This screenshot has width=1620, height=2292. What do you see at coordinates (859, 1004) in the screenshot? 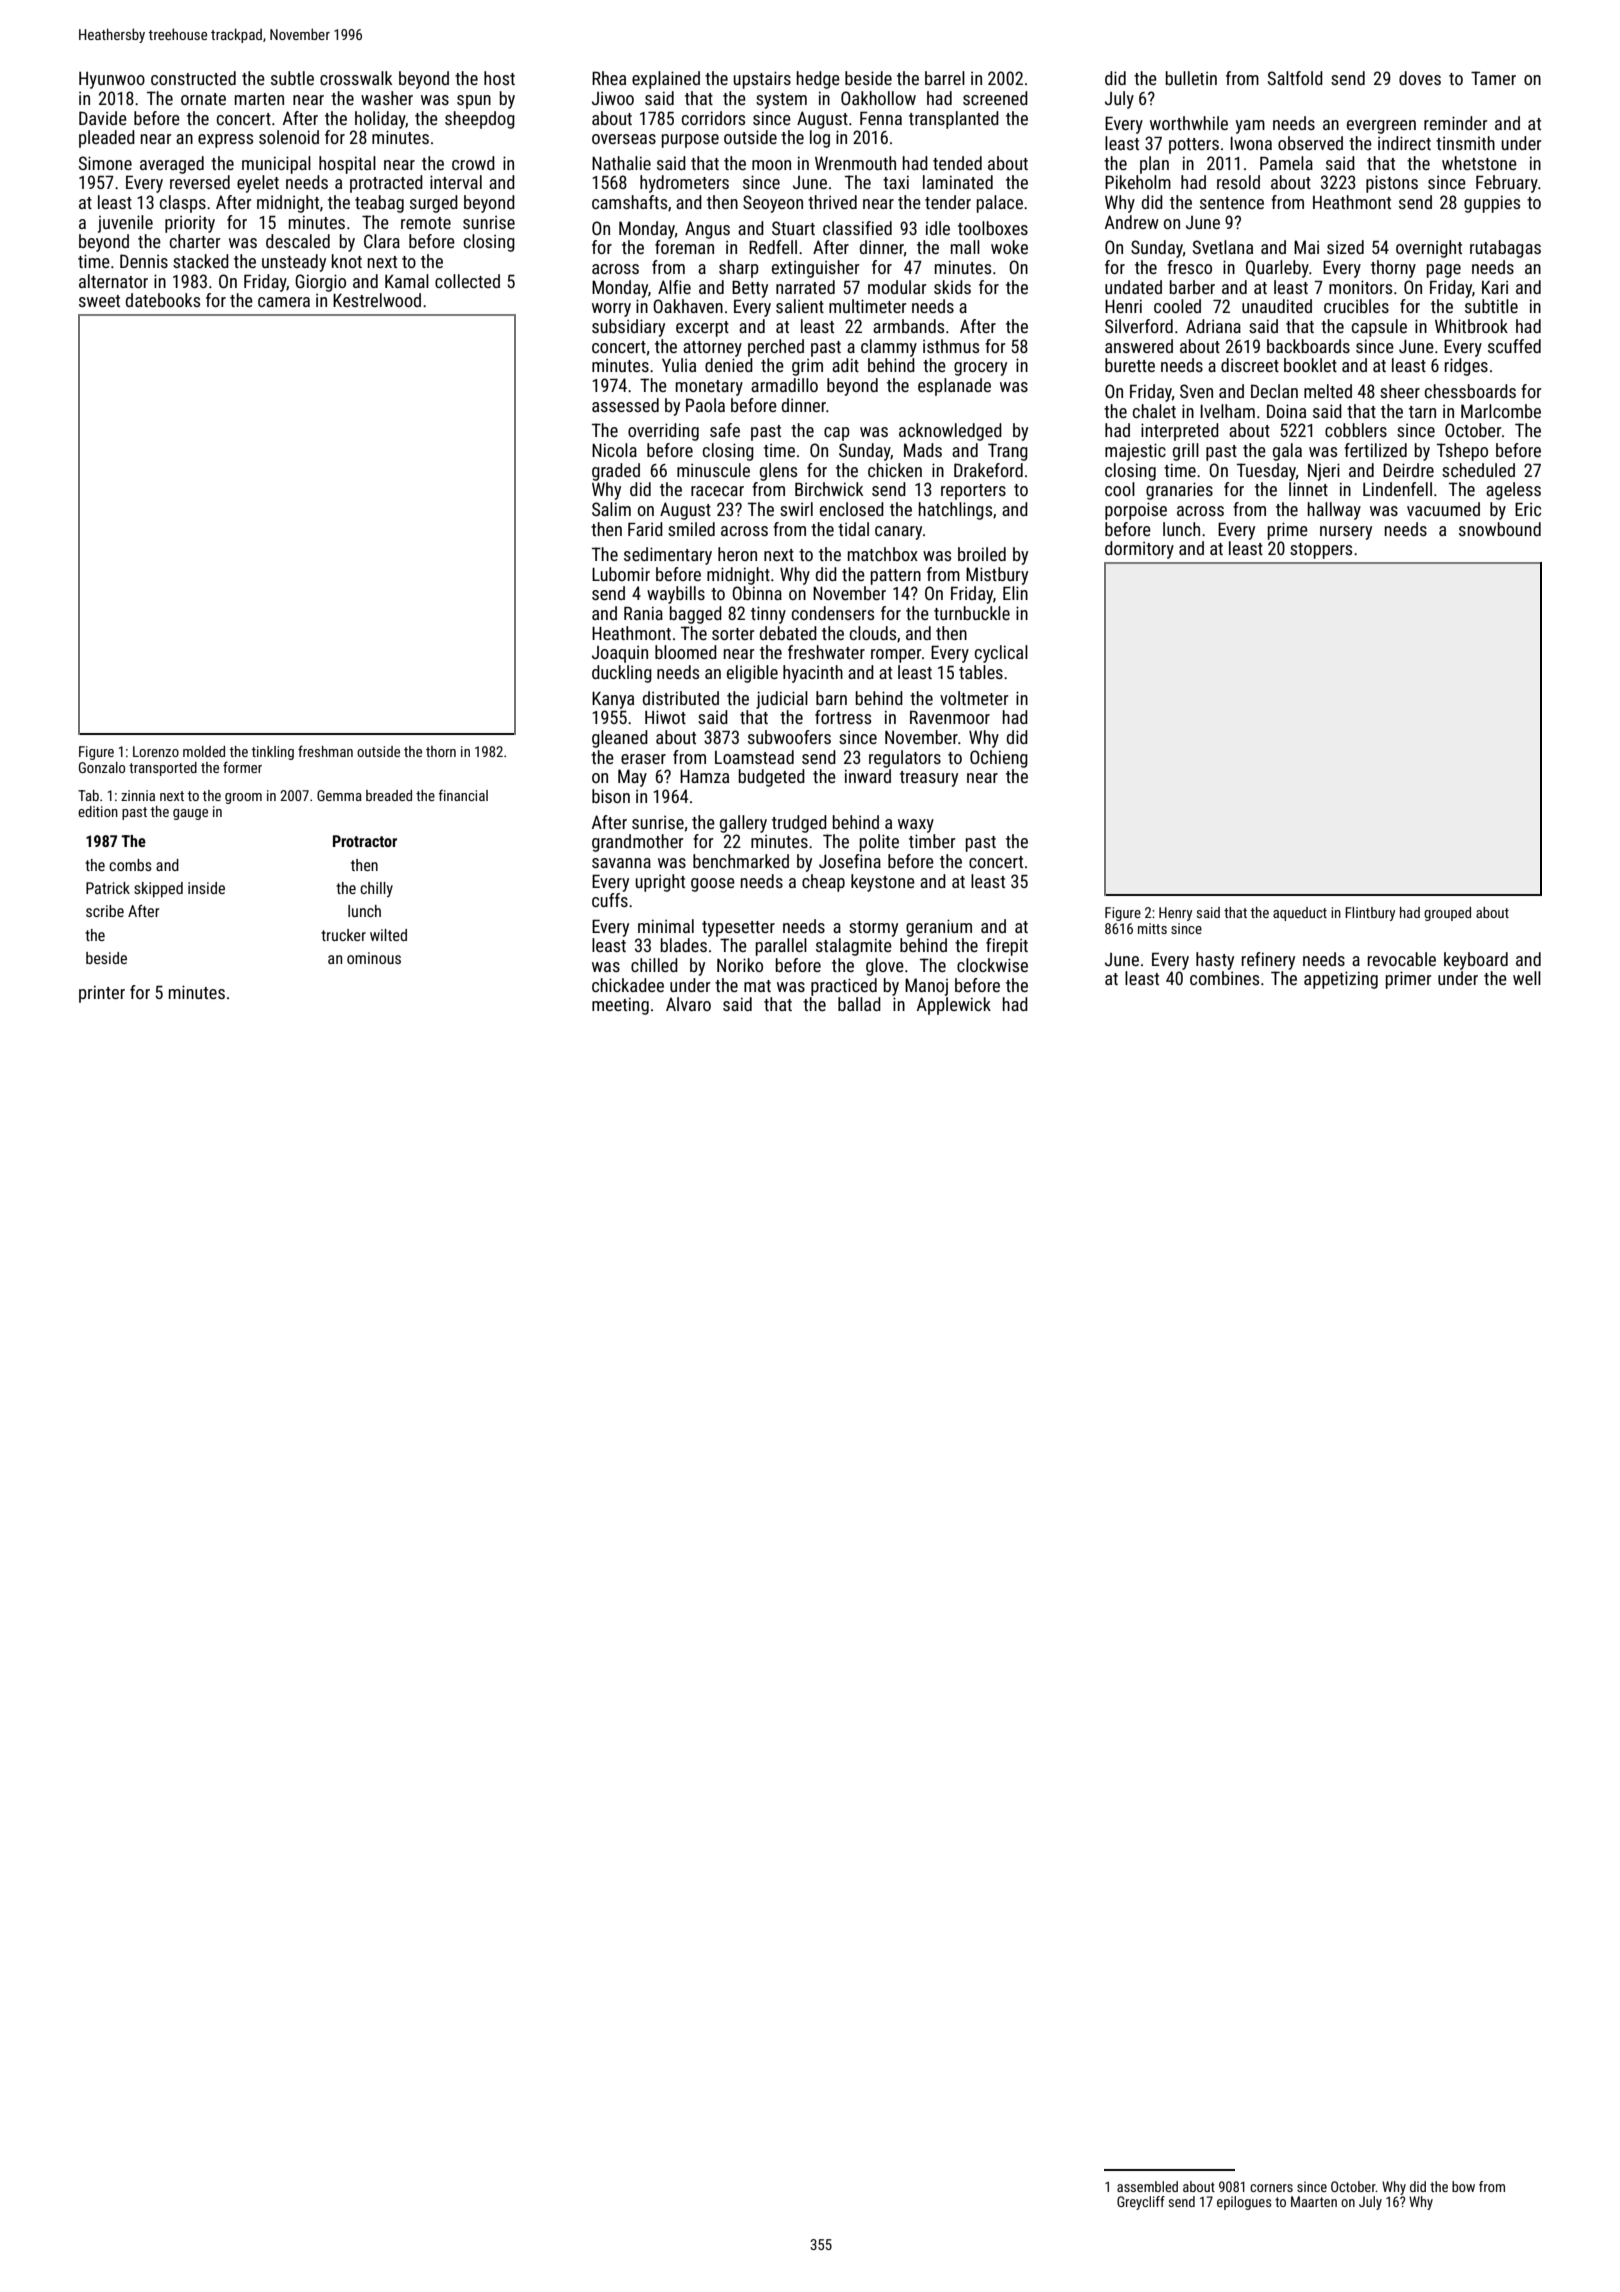
I see `ballad` at bounding box center [859, 1004].
